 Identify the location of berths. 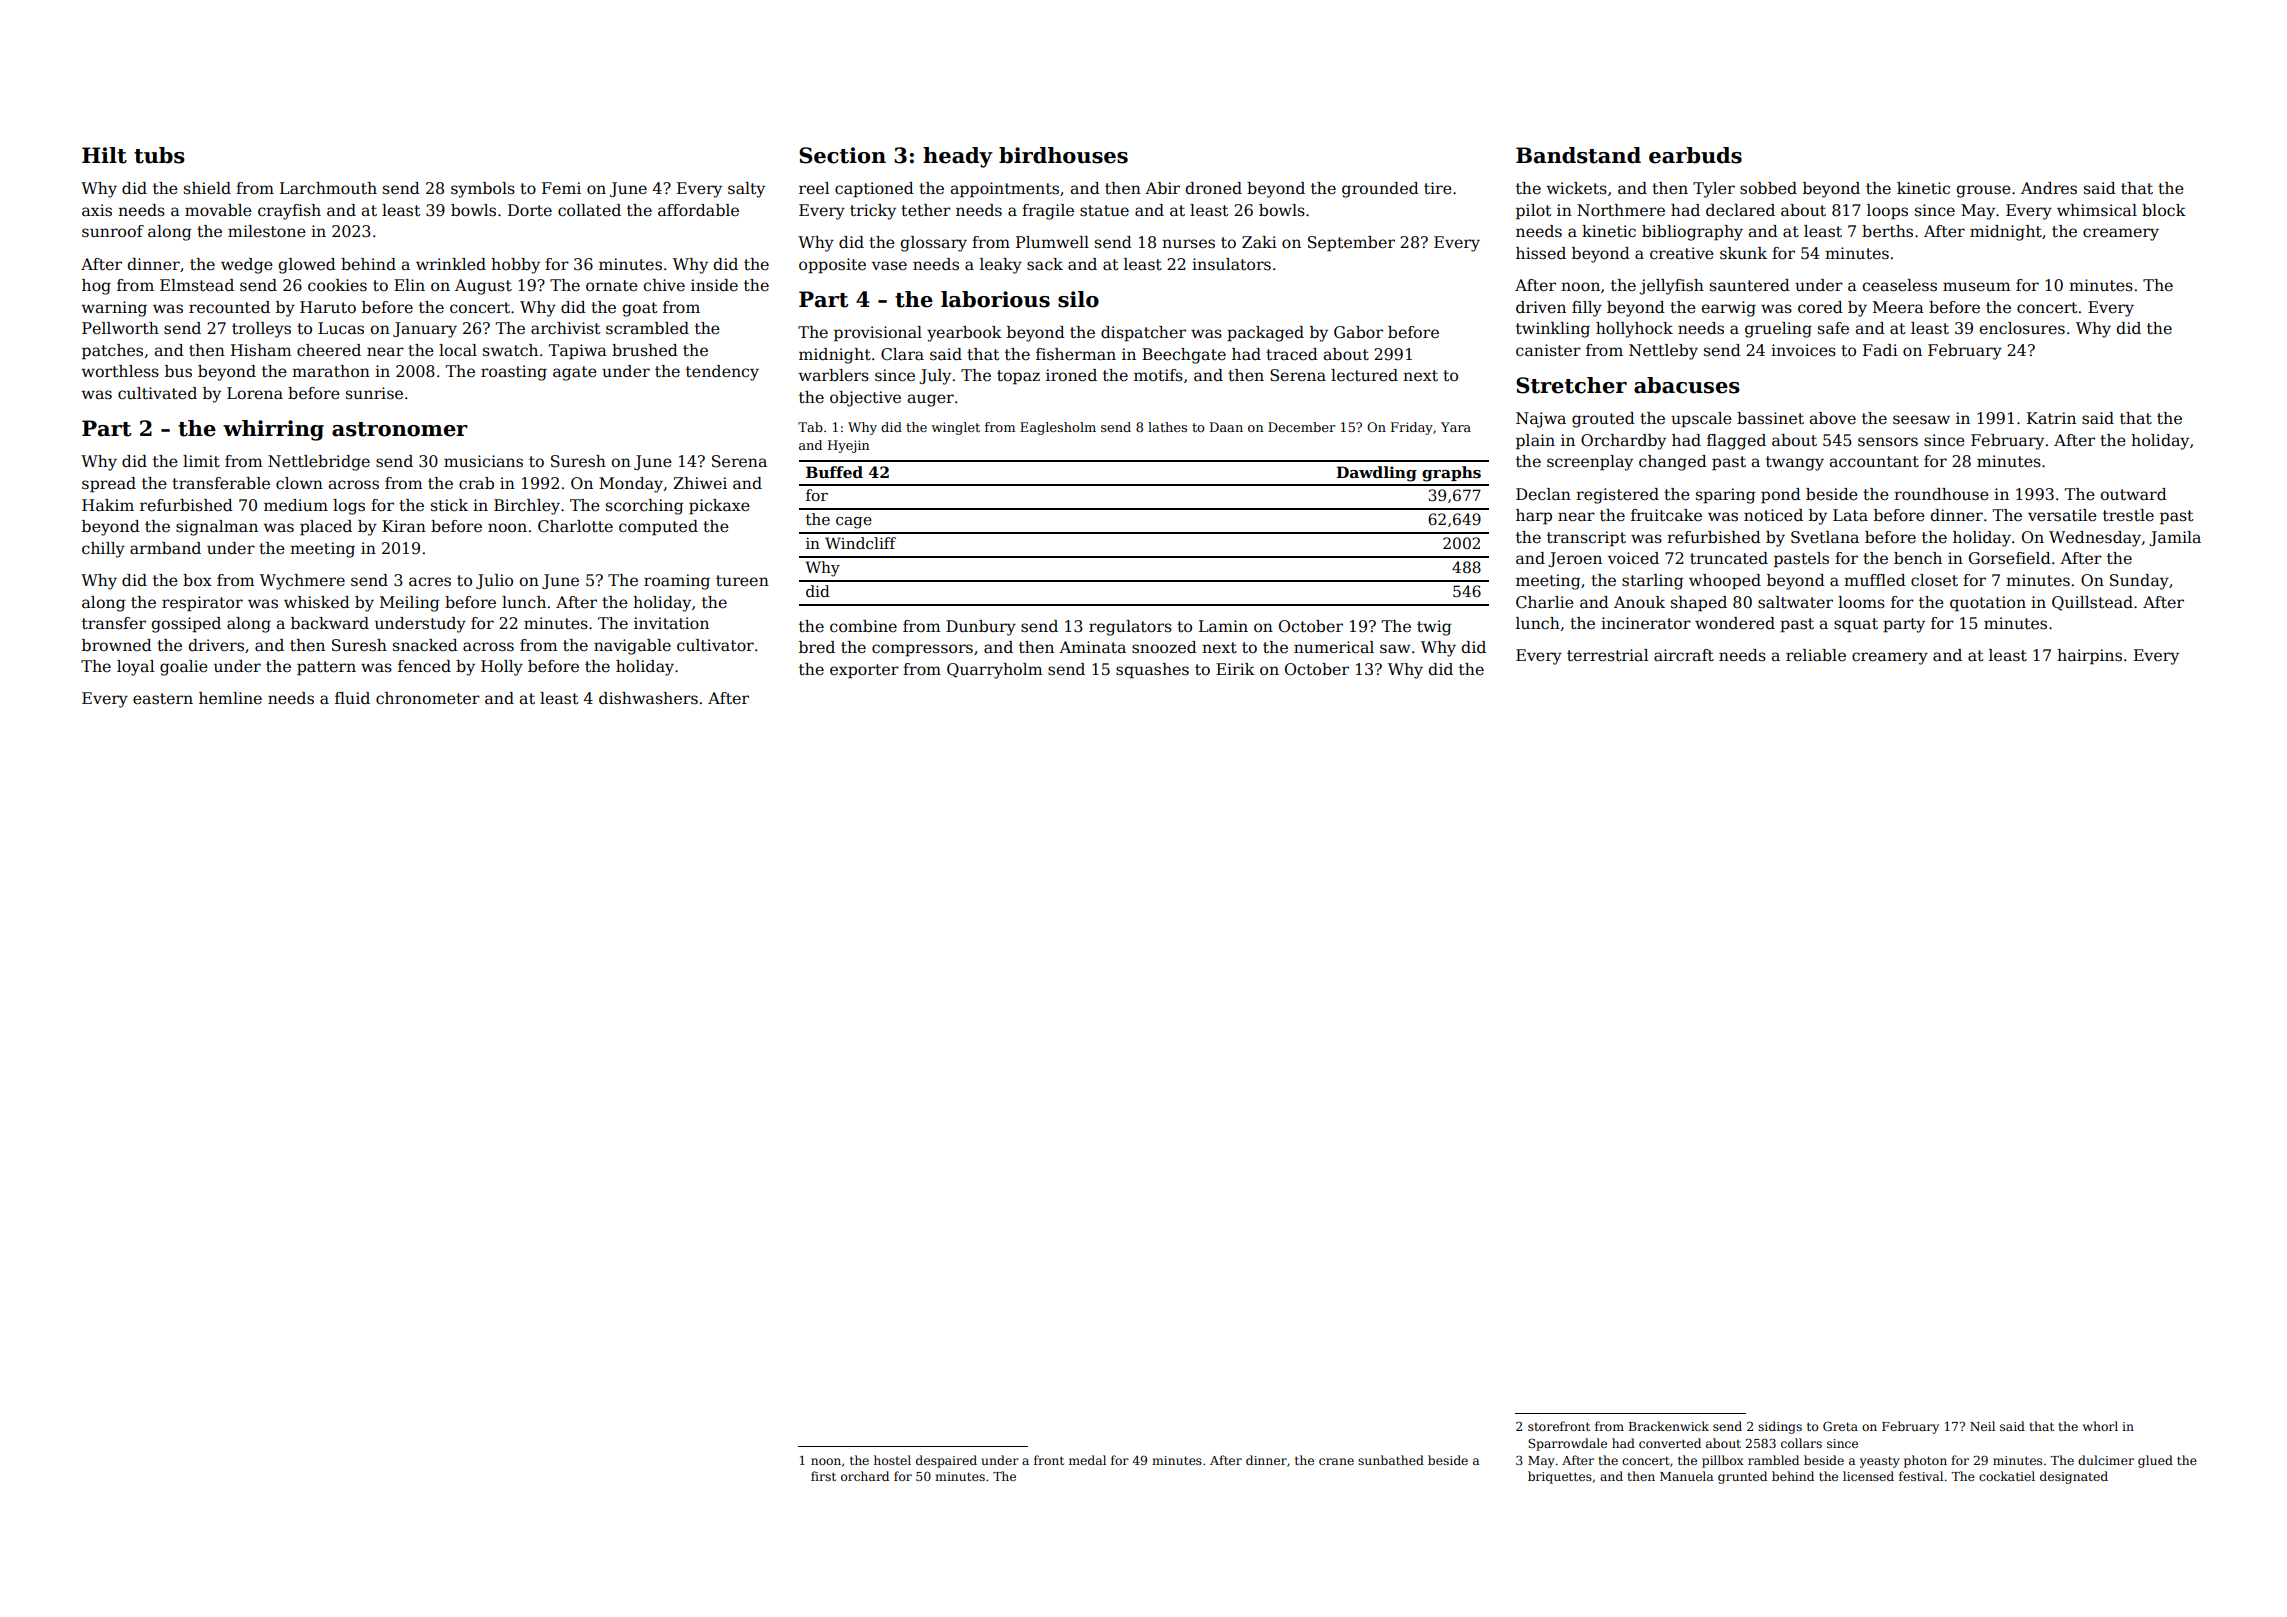
(1887, 231).
